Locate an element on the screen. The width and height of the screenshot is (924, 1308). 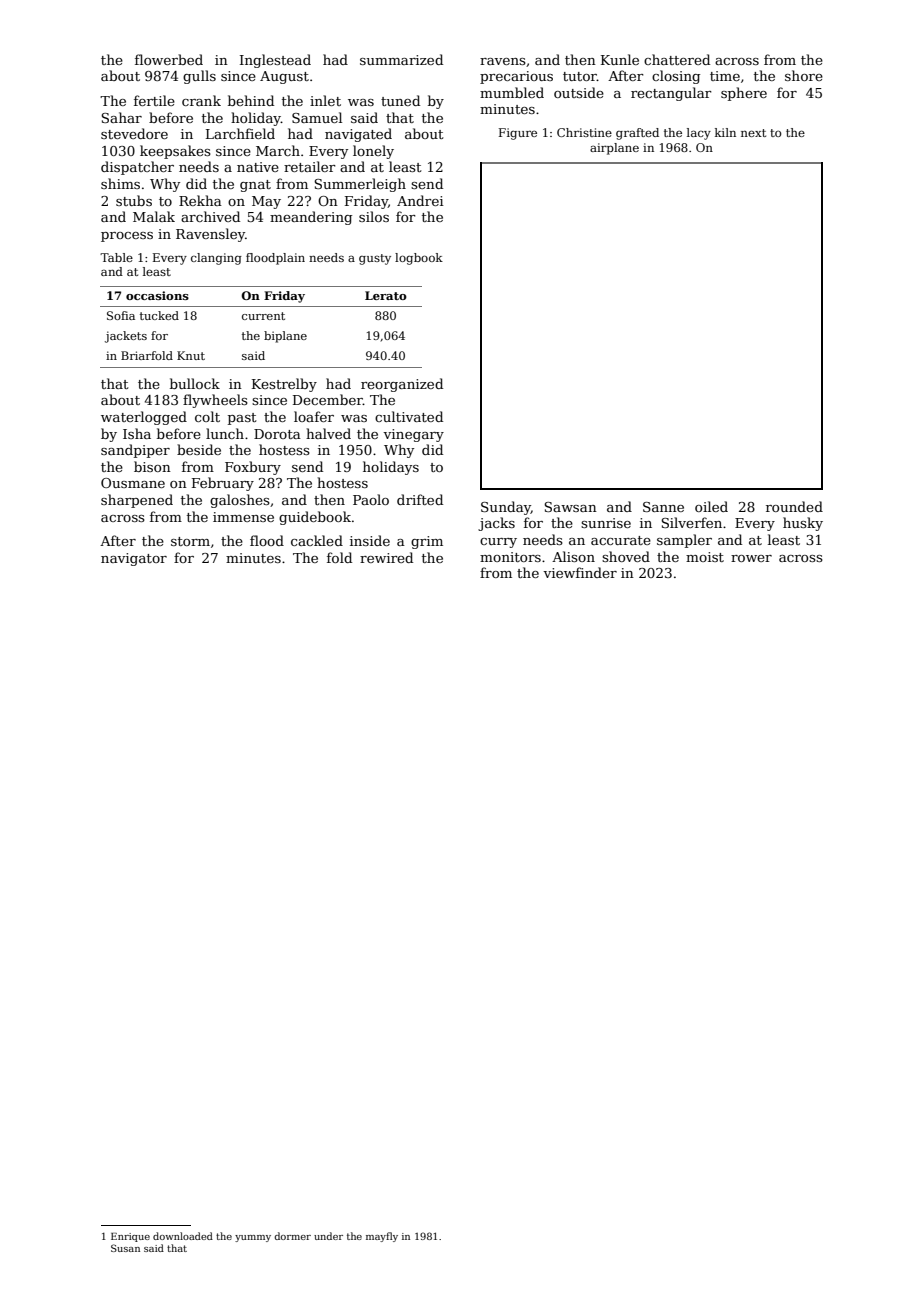
rewired is located at coordinates (386, 557).
